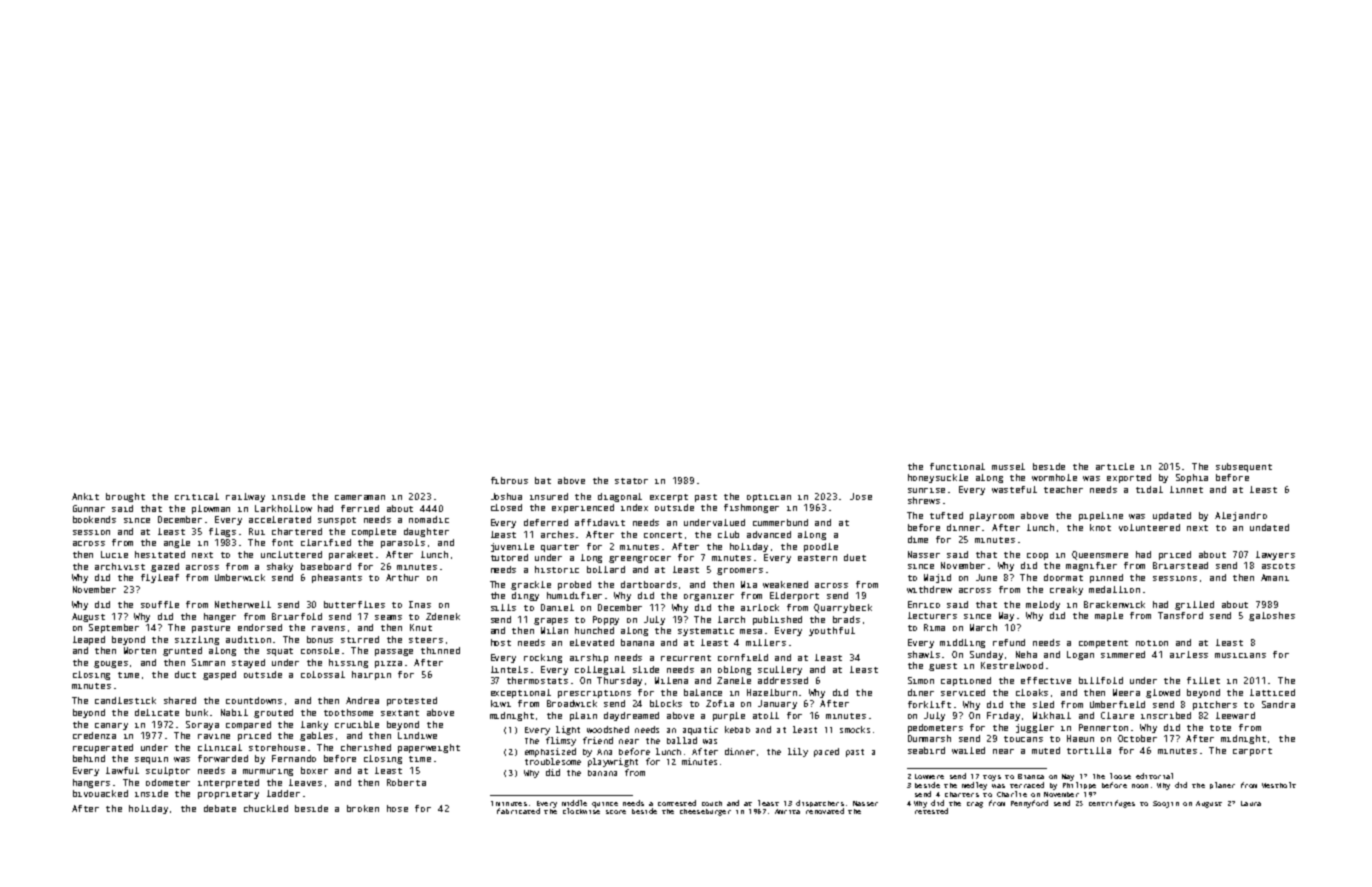 The height and width of the image is (887, 1372). What do you see at coordinates (772, 692) in the image?
I see `Hazelburn` at bounding box center [772, 692].
